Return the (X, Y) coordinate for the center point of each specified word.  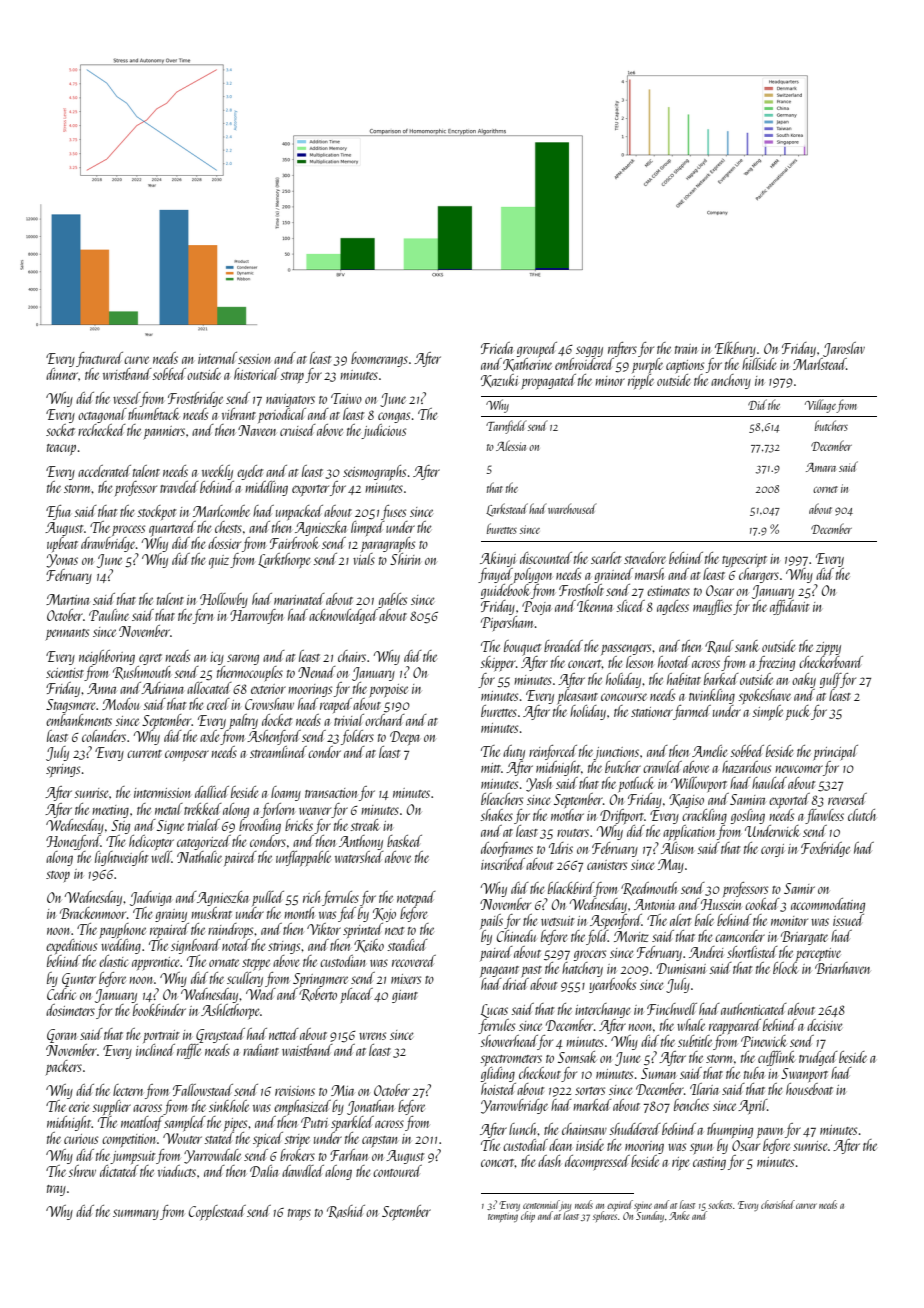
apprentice (155, 963)
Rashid (346, 1211)
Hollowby (224, 600)
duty (514, 752)
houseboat (809, 1089)
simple (767, 712)
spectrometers (511, 1060)
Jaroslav (844, 349)
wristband (127, 374)
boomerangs (379, 359)
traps (299, 1214)
